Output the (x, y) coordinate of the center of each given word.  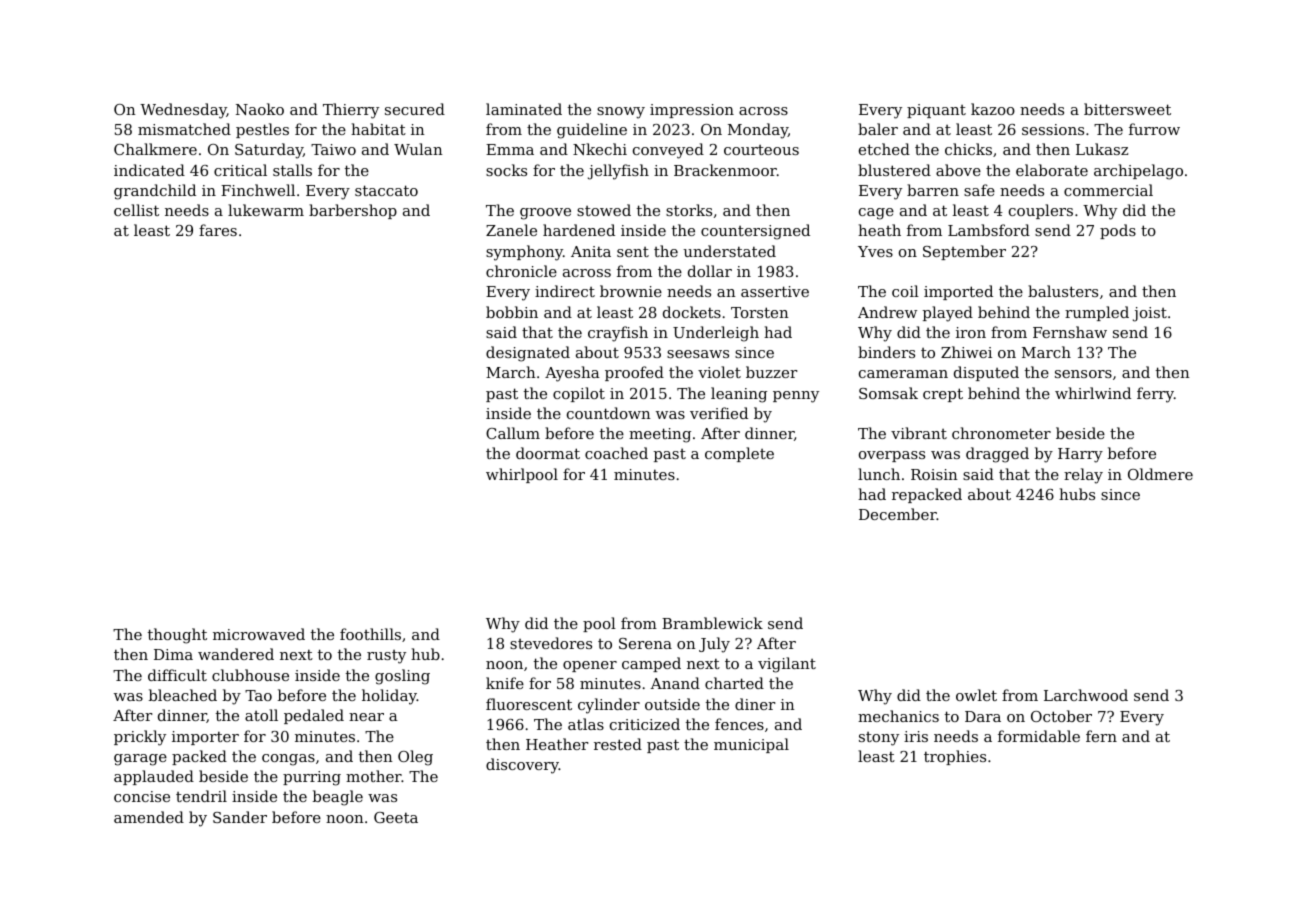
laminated (524, 109)
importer (205, 738)
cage (876, 214)
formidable (1039, 736)
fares (218, 230)
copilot (579, 394)
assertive (775, 291)
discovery (522, 766)
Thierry (351, 111)
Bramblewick (712, 623)
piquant (936, 111)
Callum (513, 433)
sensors (1083, 374)
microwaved (259, 634)
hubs (1077, 494)
